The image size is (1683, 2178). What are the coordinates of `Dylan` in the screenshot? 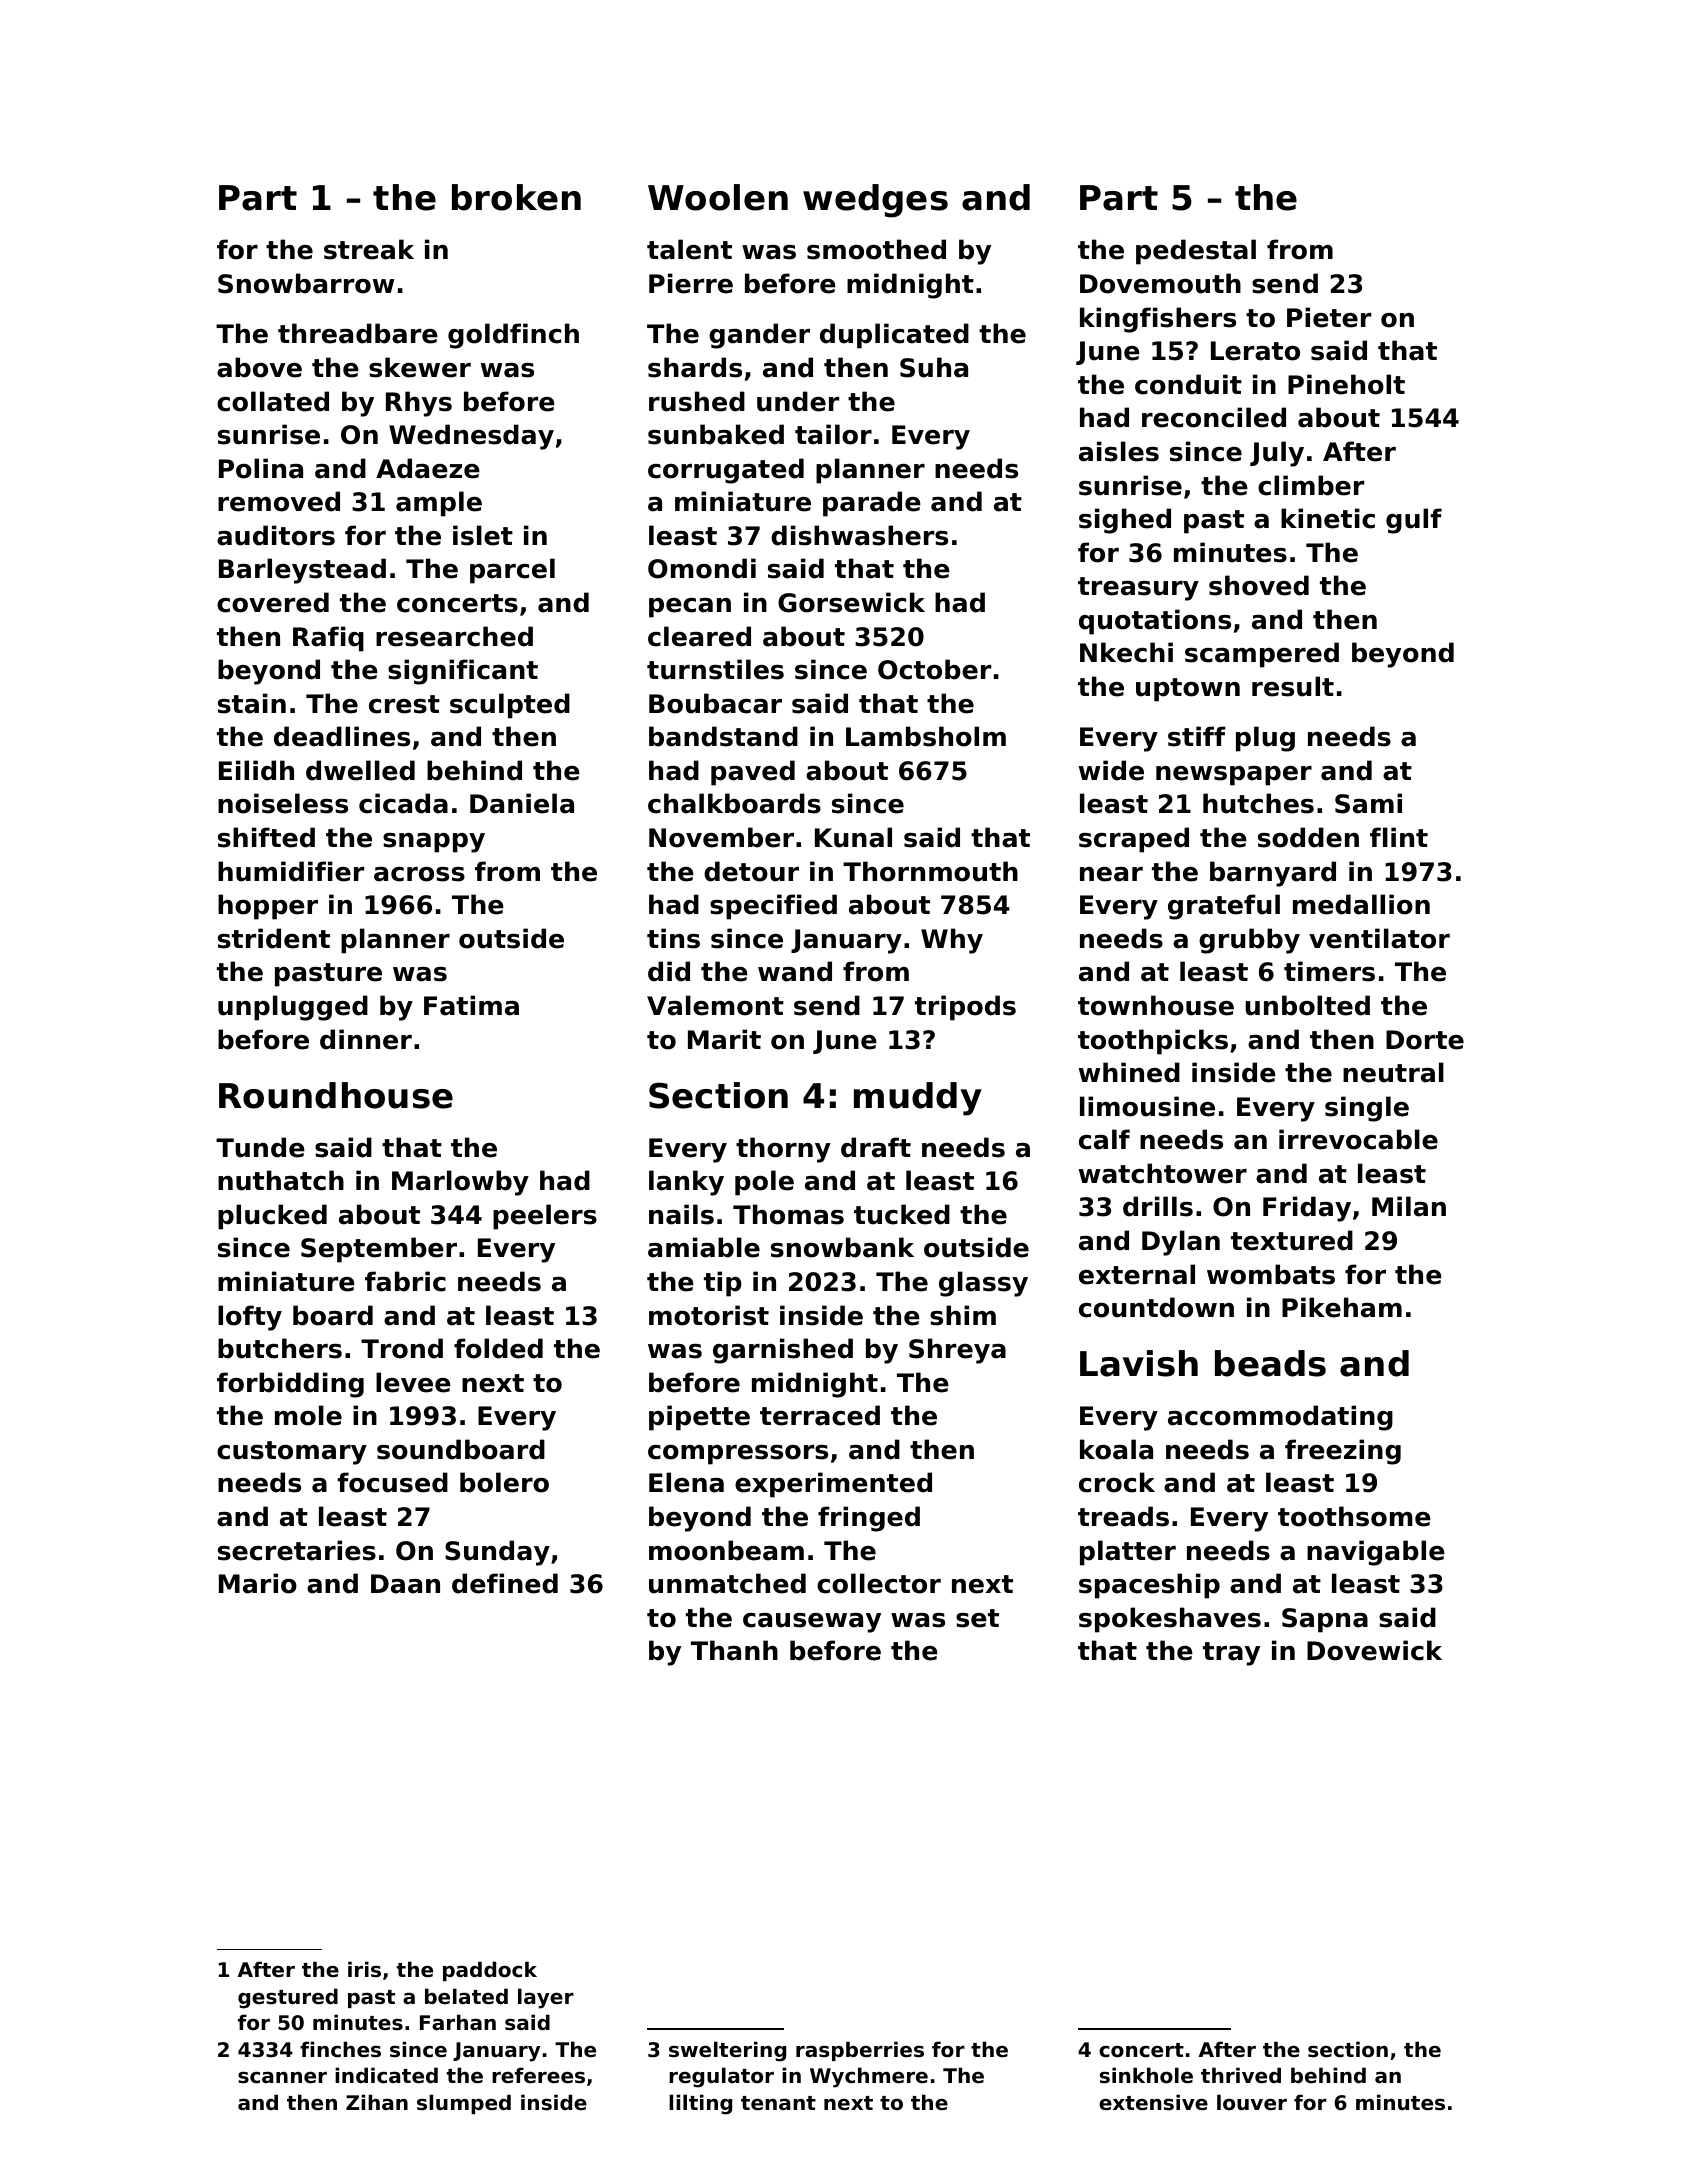 It's located at (1181, 1243).
